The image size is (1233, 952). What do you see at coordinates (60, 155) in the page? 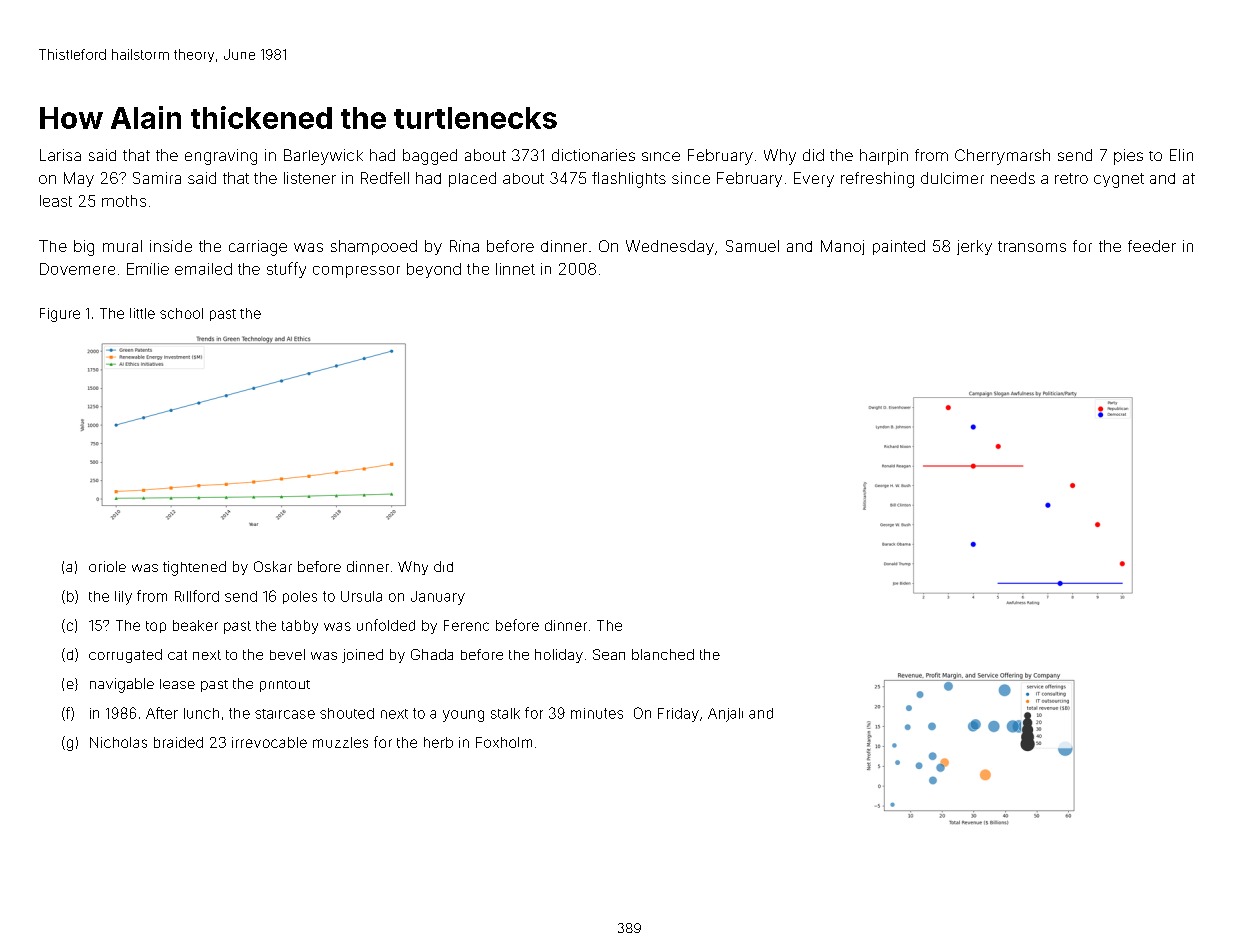
I see `Larisa` at bounding box center [60, 155].
